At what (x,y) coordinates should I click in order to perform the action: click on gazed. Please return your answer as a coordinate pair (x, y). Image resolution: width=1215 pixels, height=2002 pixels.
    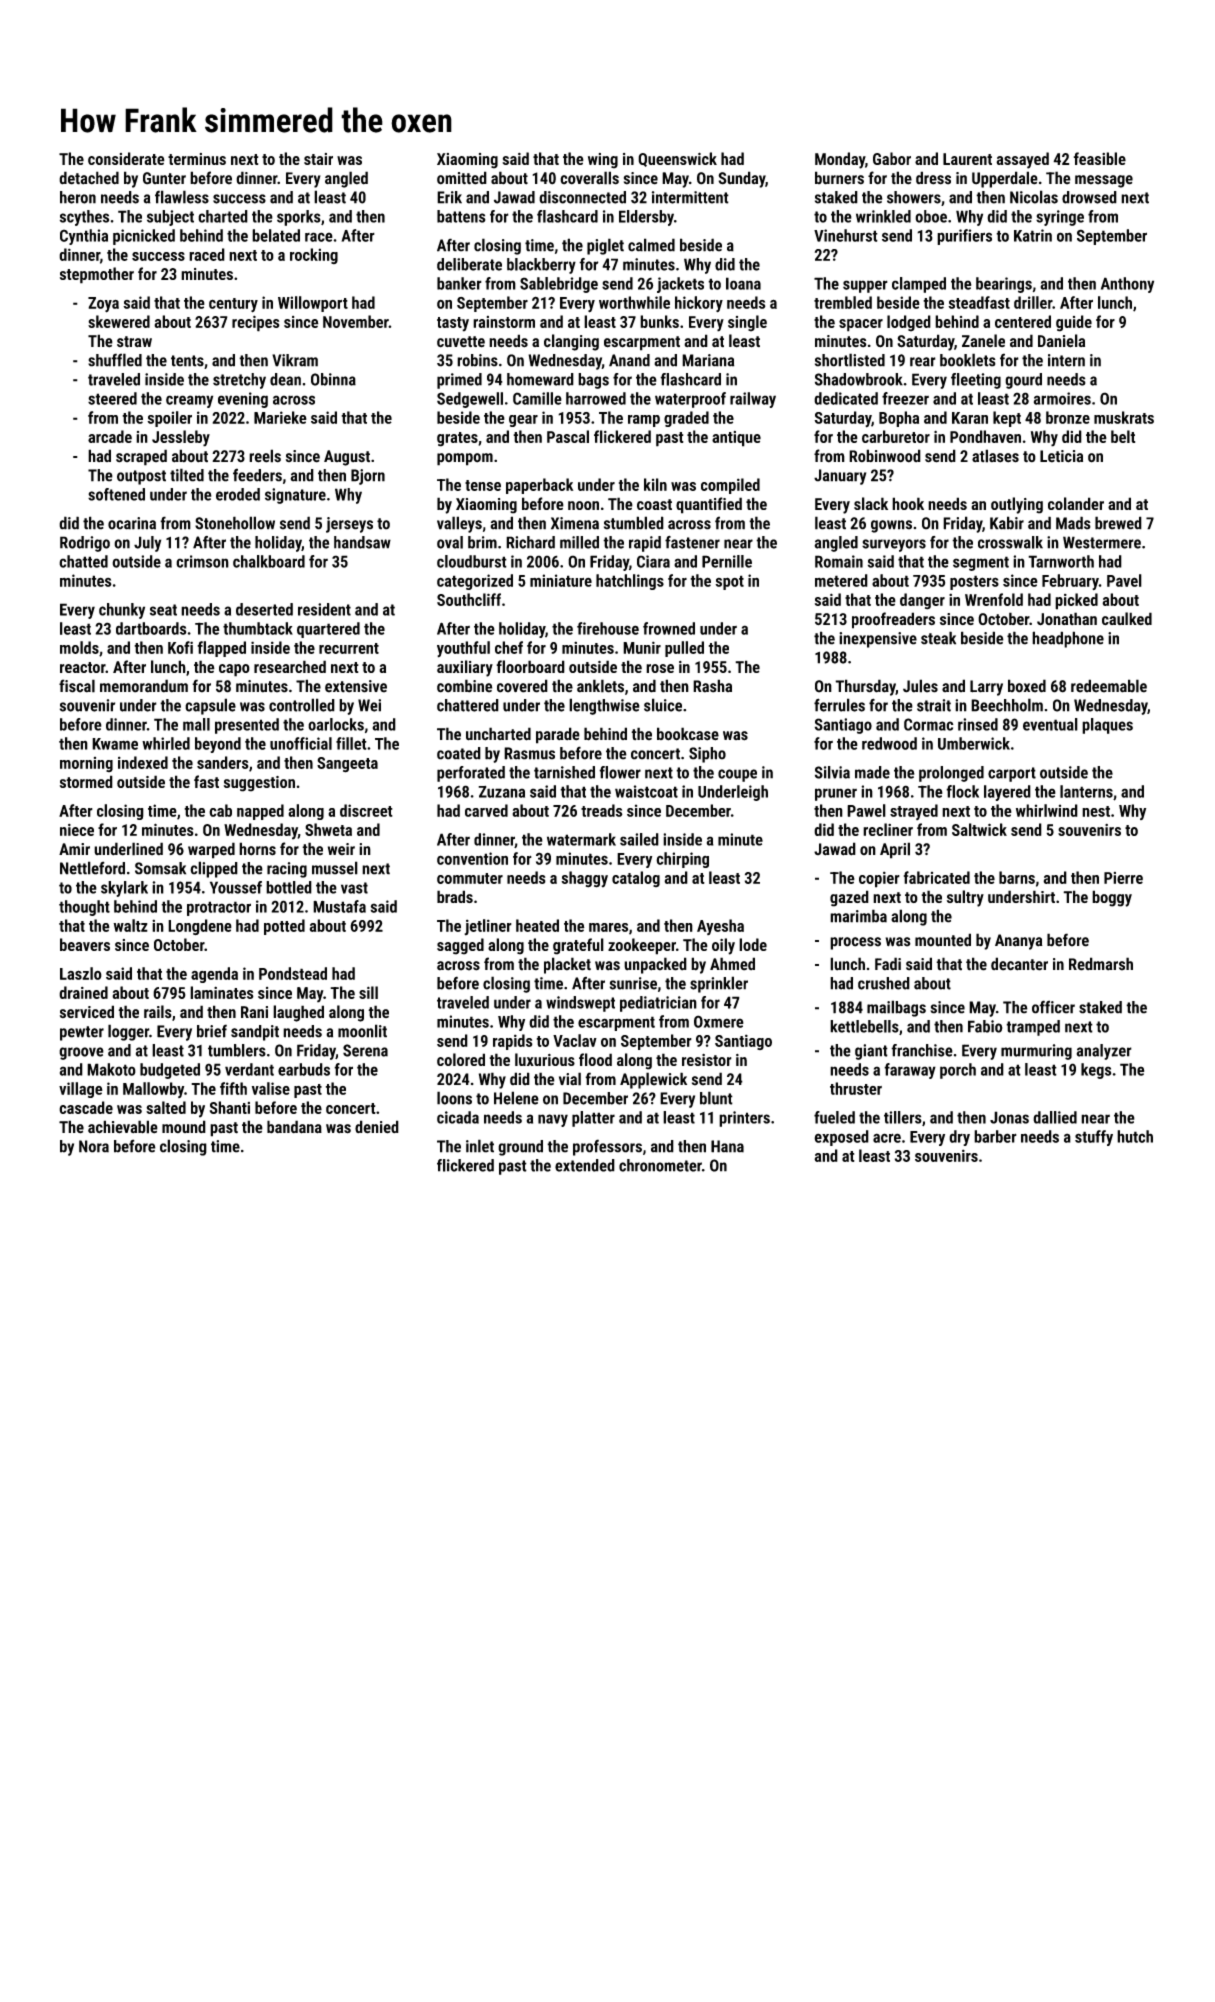
    Looking at the image, I should click on (849, 898).
